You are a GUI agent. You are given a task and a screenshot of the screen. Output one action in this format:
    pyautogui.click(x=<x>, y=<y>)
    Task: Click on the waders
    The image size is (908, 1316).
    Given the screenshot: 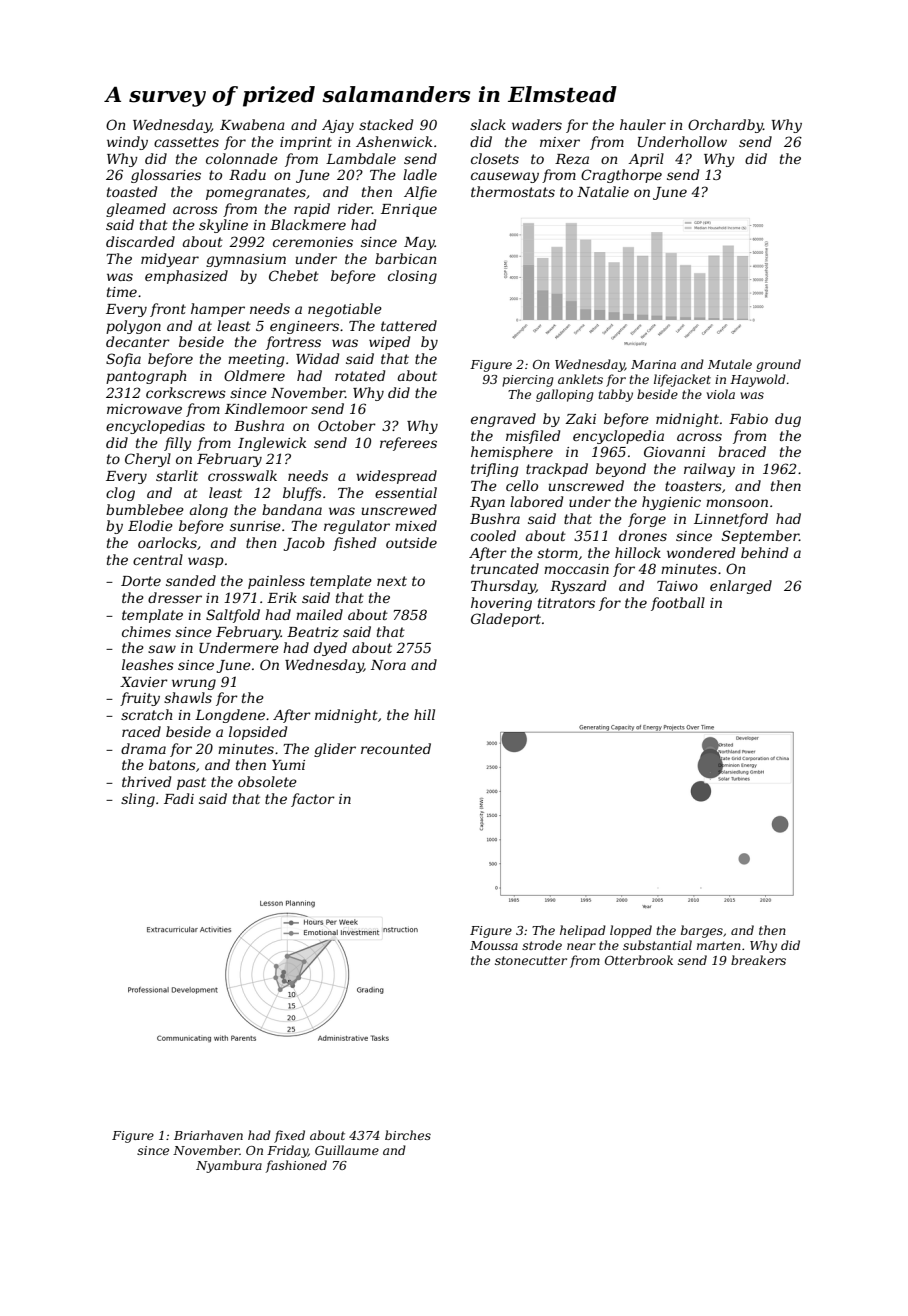 What is the action you would take?
    pyautogui.click(x=537, y=124)
